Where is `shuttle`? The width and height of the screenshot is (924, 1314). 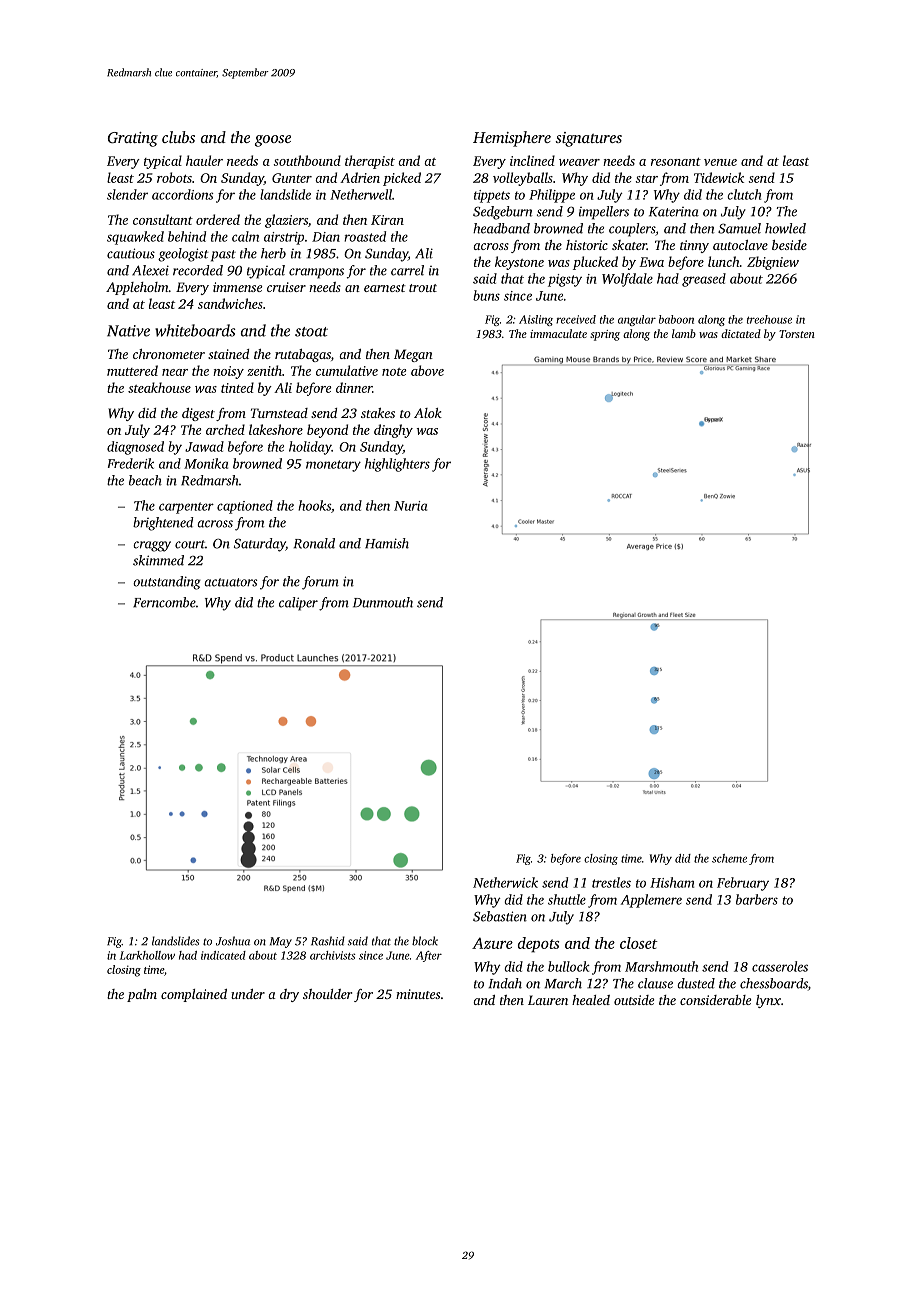
shuttle is located at coordinates (567, 899).
